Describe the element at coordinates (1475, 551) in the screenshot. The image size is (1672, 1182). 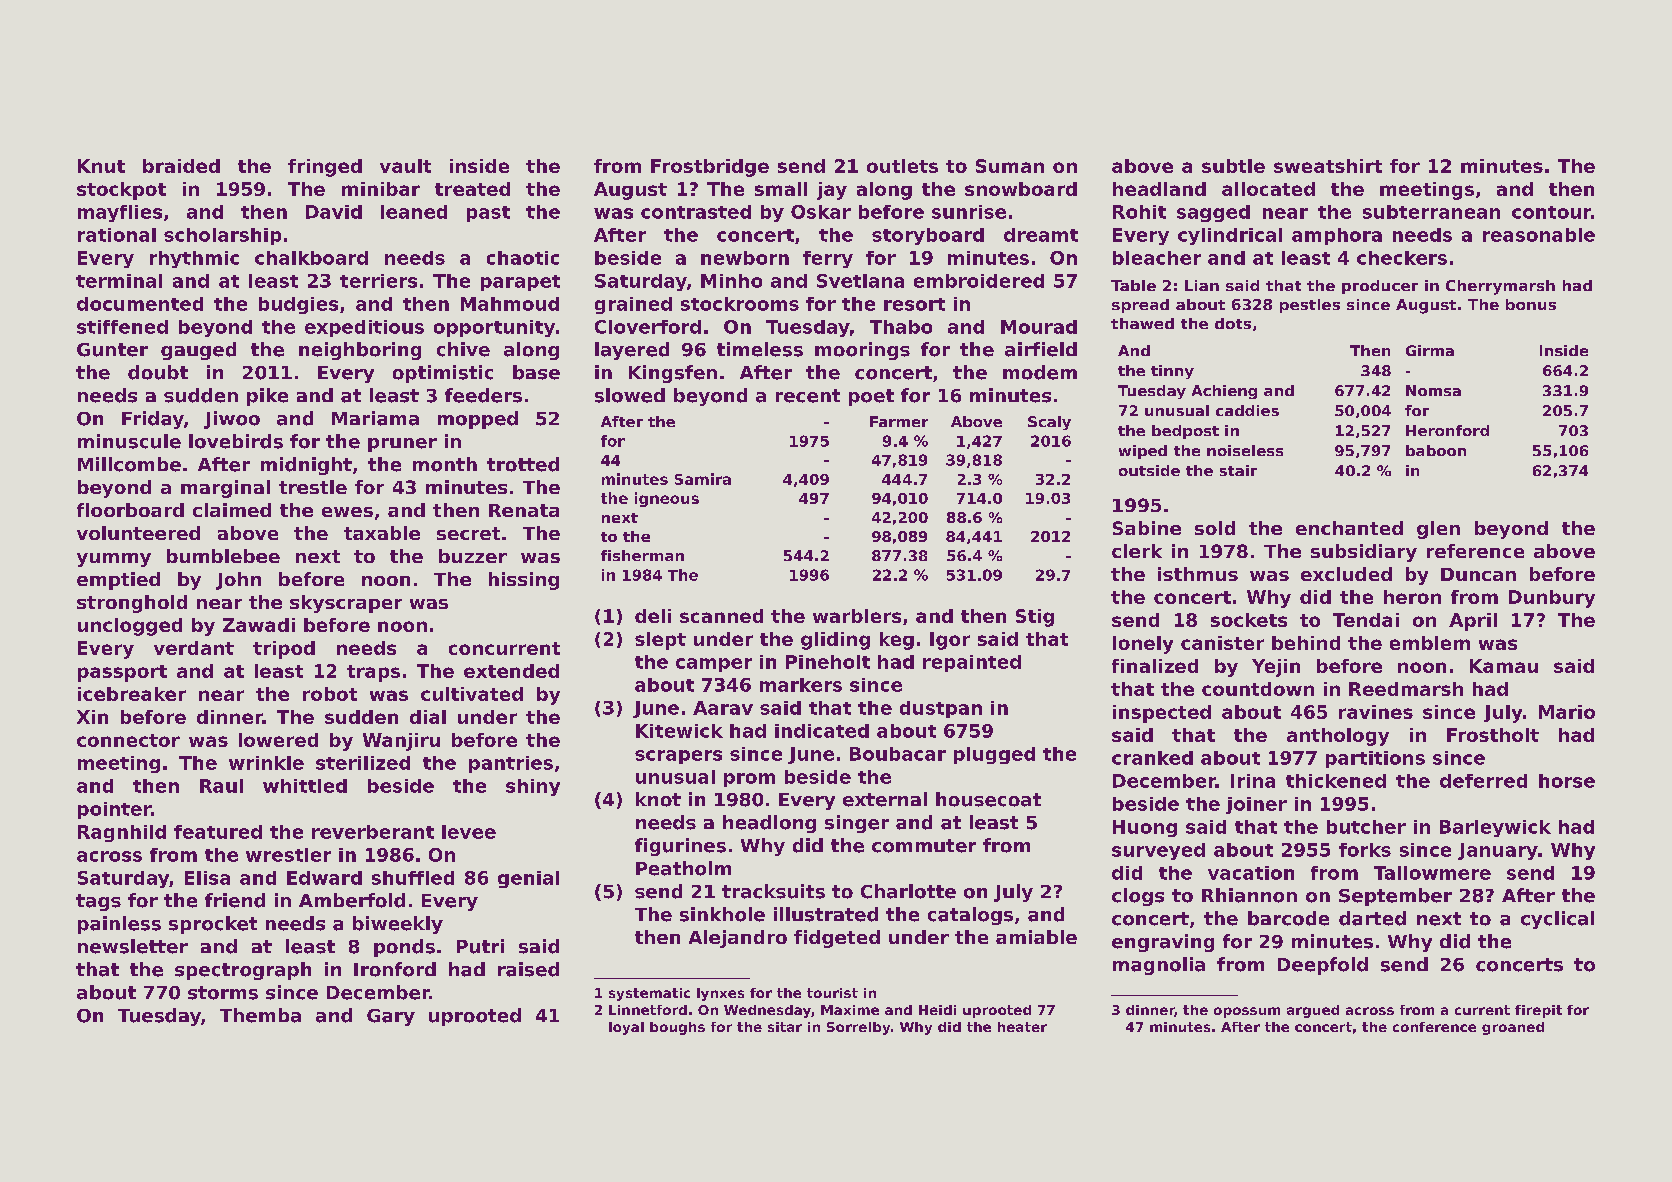
I see `reference` at that location.
